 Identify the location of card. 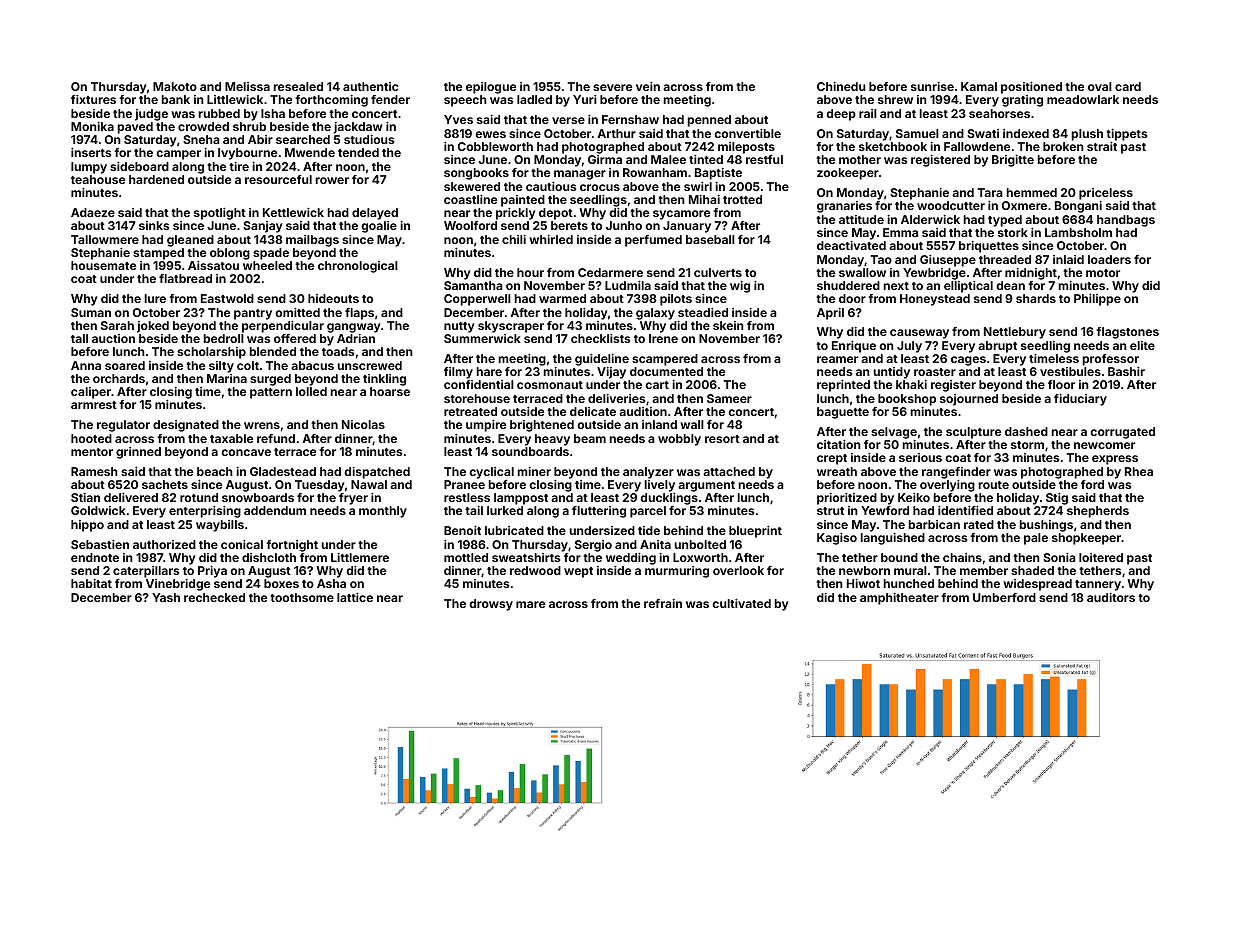
(1128, 86).
